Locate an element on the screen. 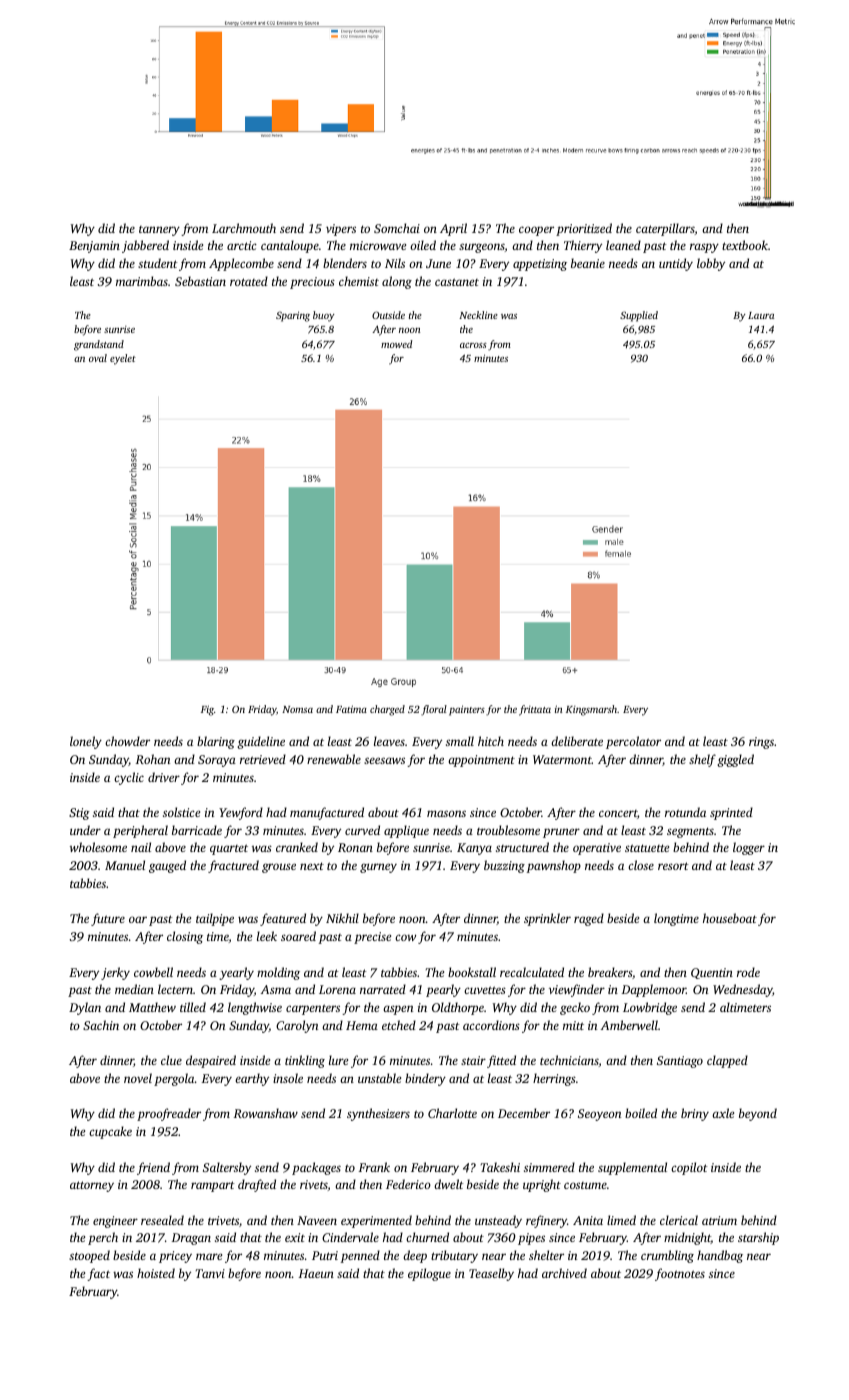 Image resolution: width=849 pixels, height=1400 pixels. Rohan is located at coordinates (153, 759).
